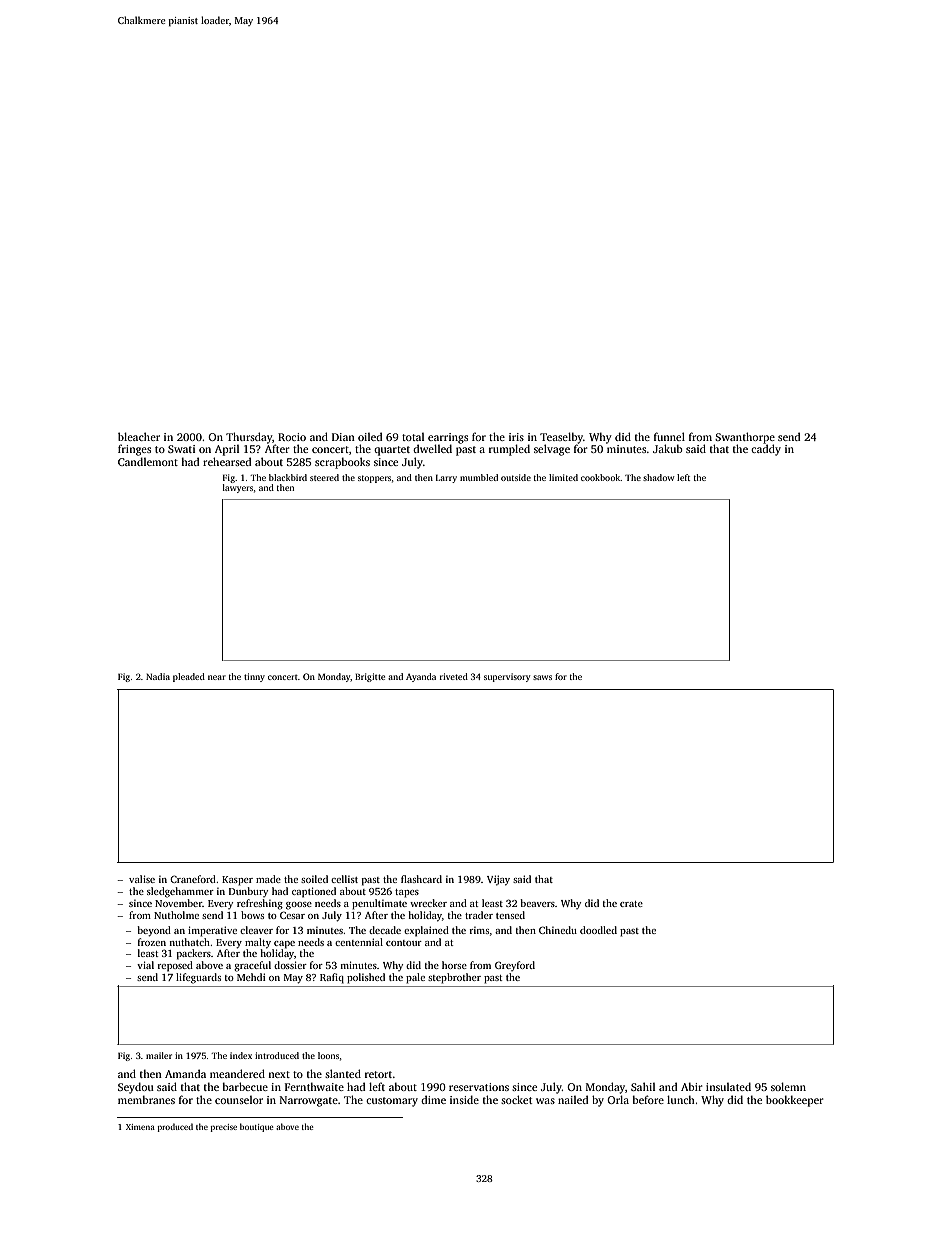 This screenshot has height=1233, width=952. Describe the element at coordinates (479, 915) in the screenshot. I see `trader` at that location.
